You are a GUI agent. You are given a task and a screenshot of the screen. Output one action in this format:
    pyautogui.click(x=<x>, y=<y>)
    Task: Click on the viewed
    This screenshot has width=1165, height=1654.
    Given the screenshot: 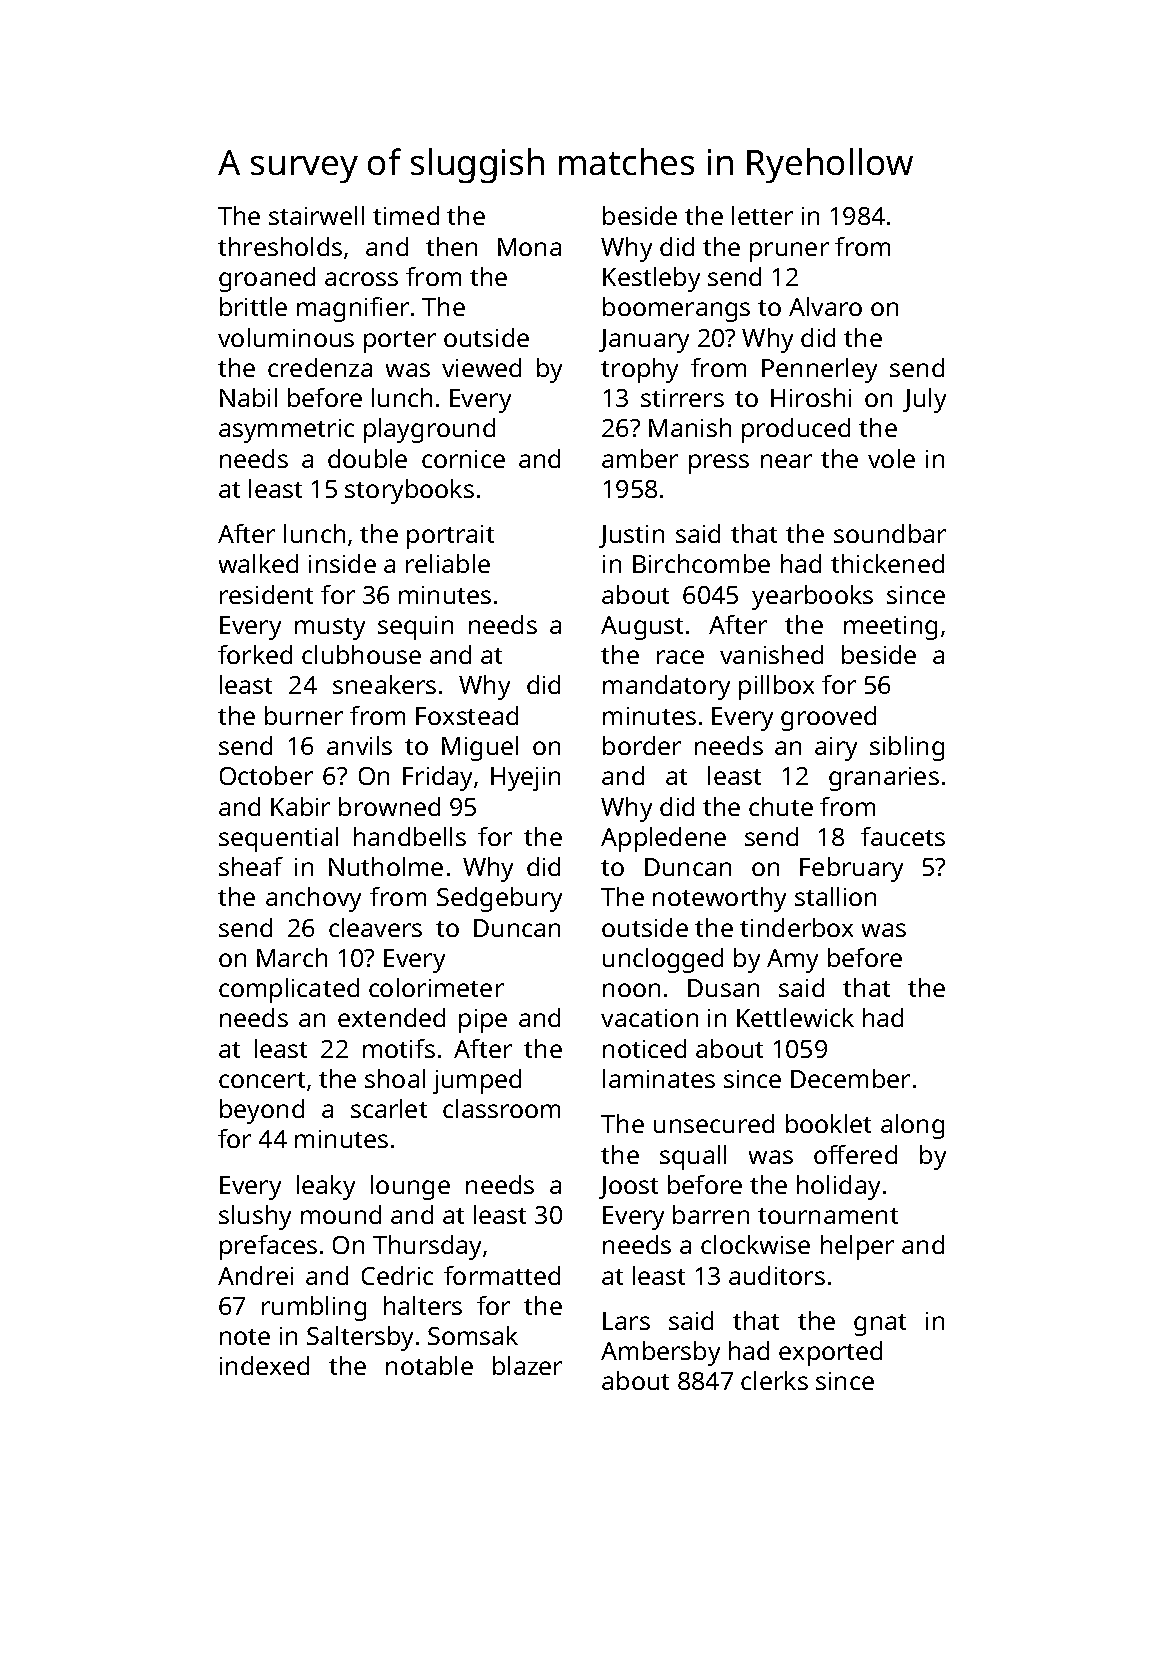 What is the action you would take?
    pyautogui.click(x=481, y=367)
